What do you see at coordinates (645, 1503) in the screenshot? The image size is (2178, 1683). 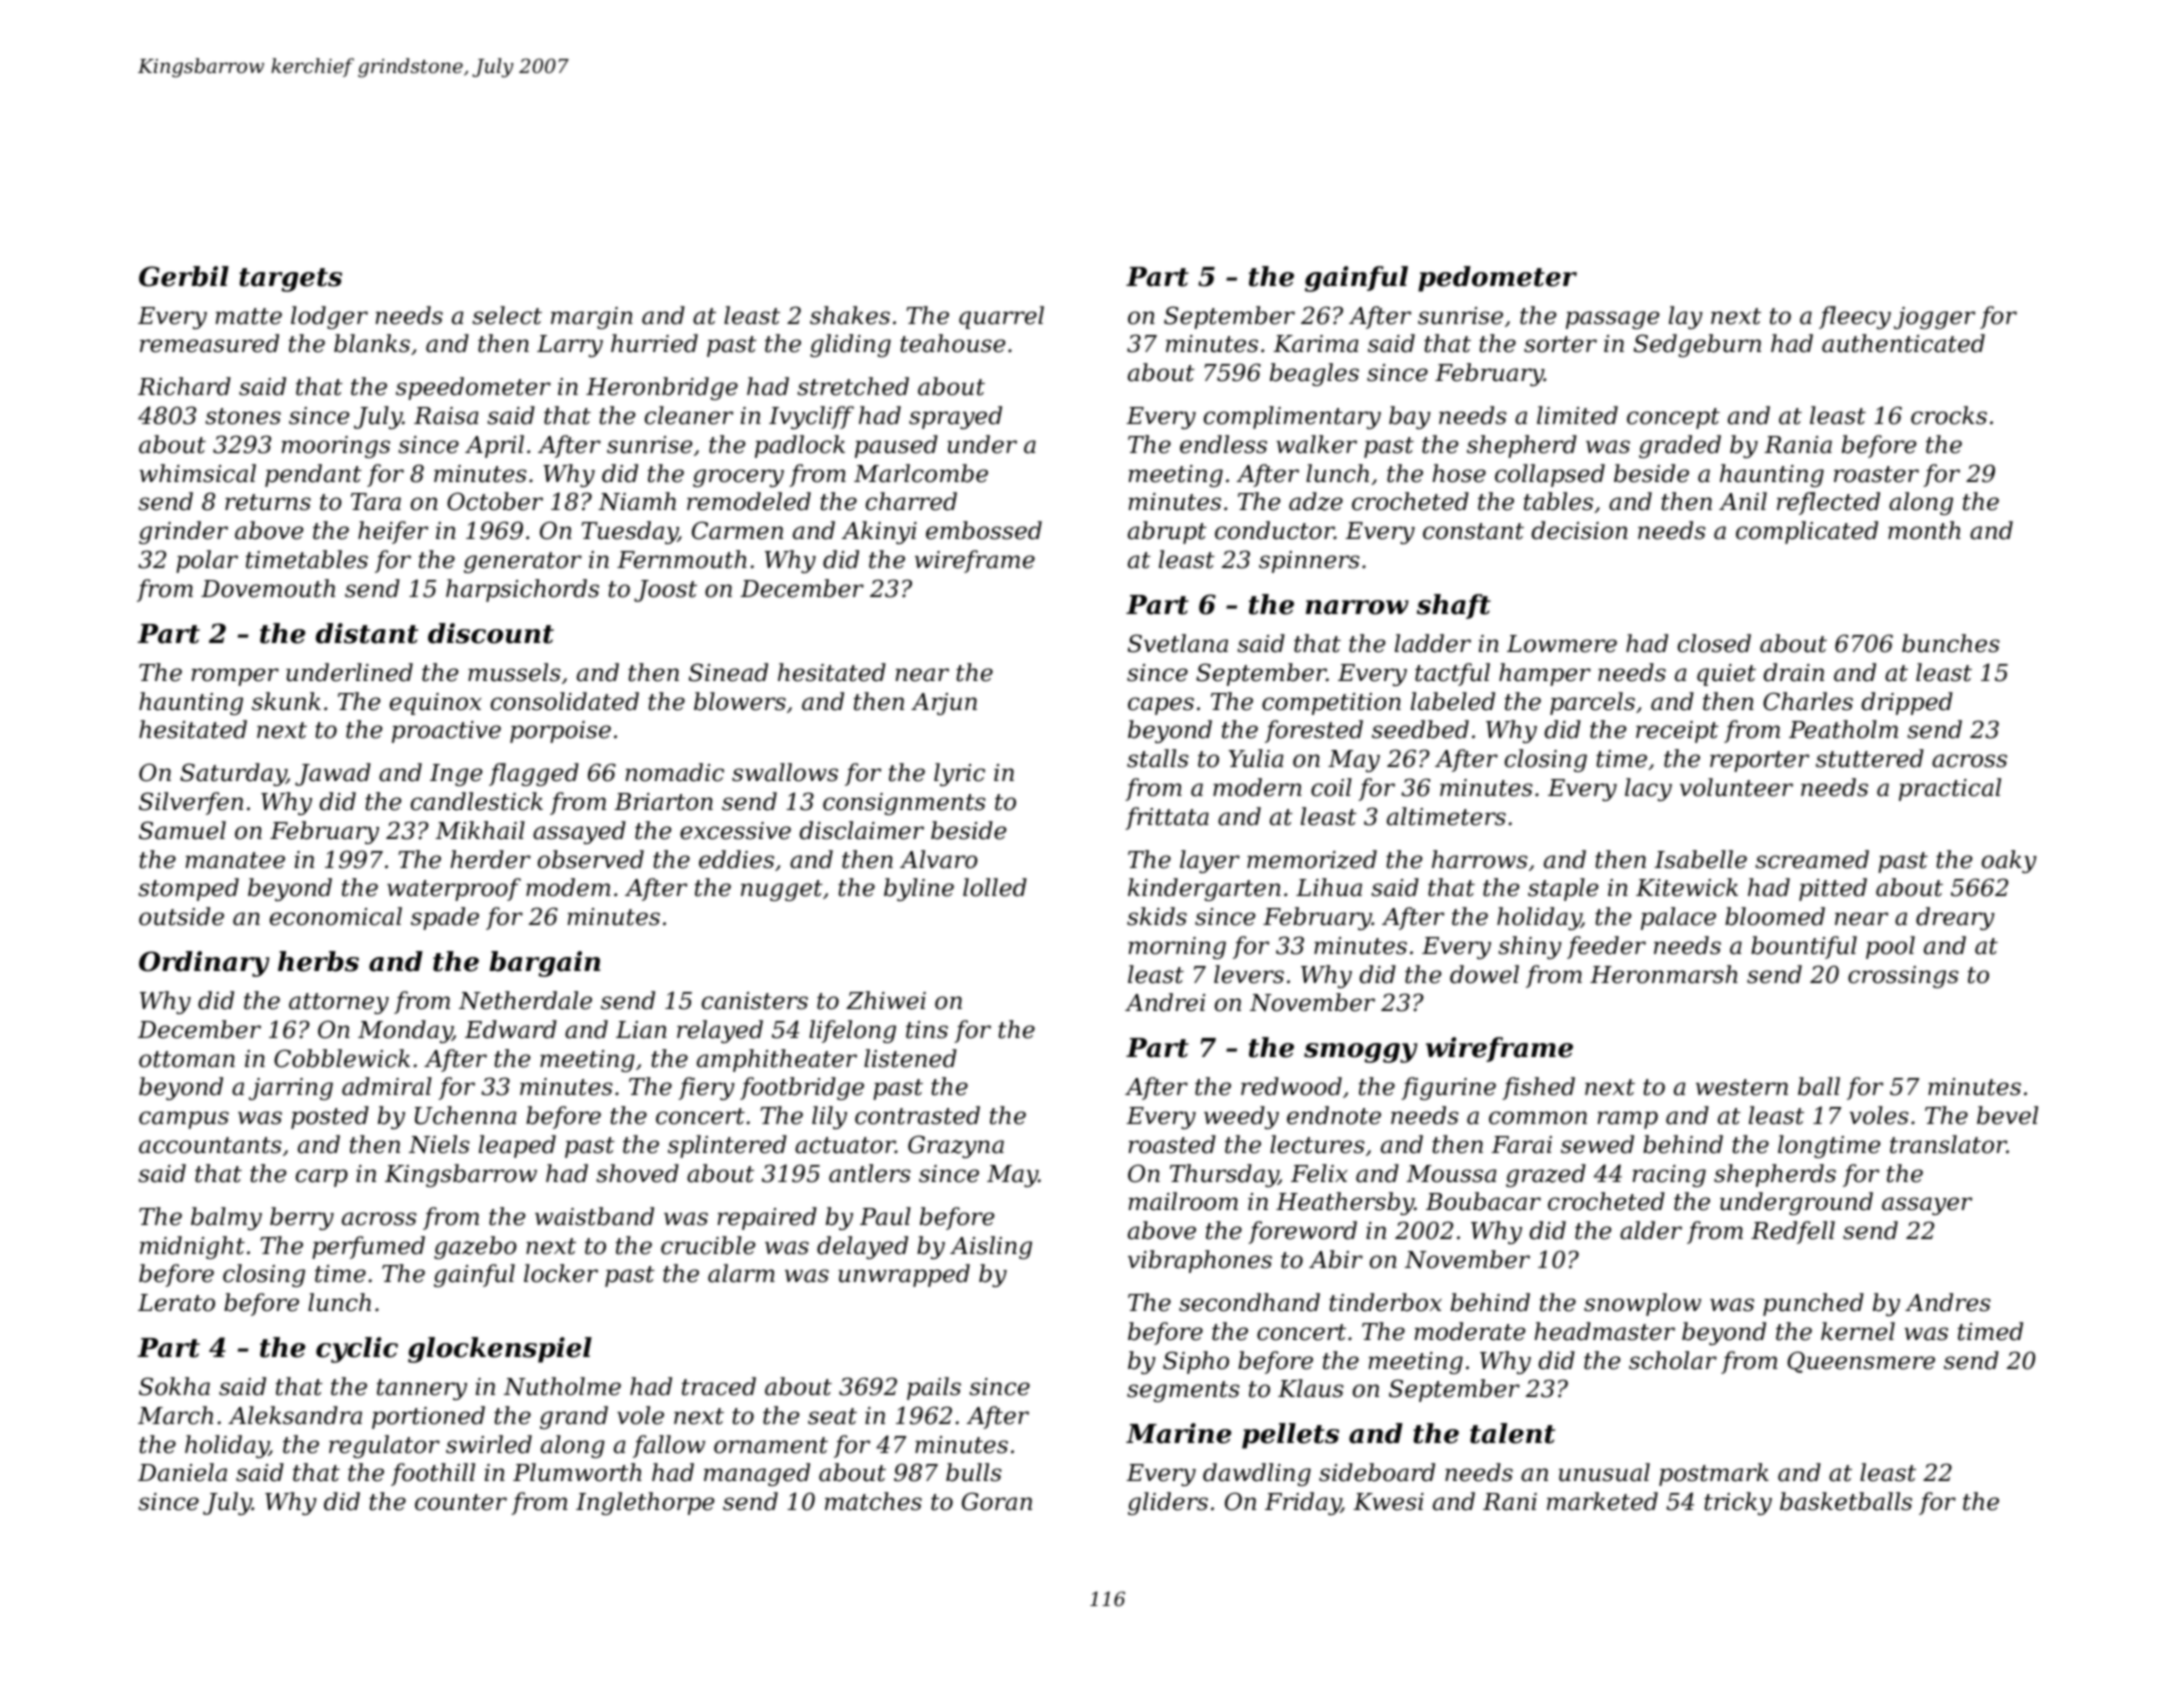 I see `Inglethorpe` at bounding box center [645, 1503].
